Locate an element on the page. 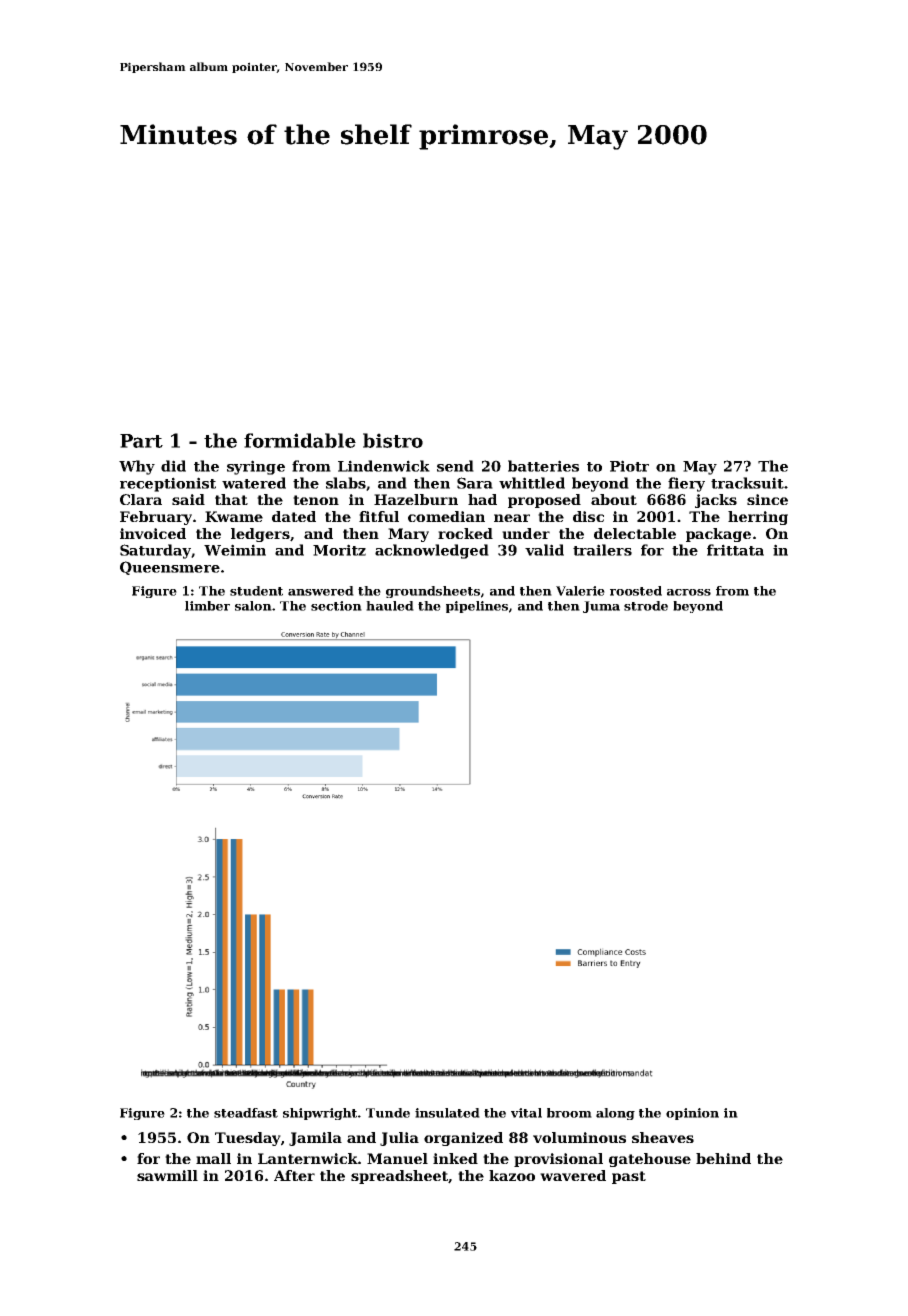  formidable is located at coordinates (300, 440).
